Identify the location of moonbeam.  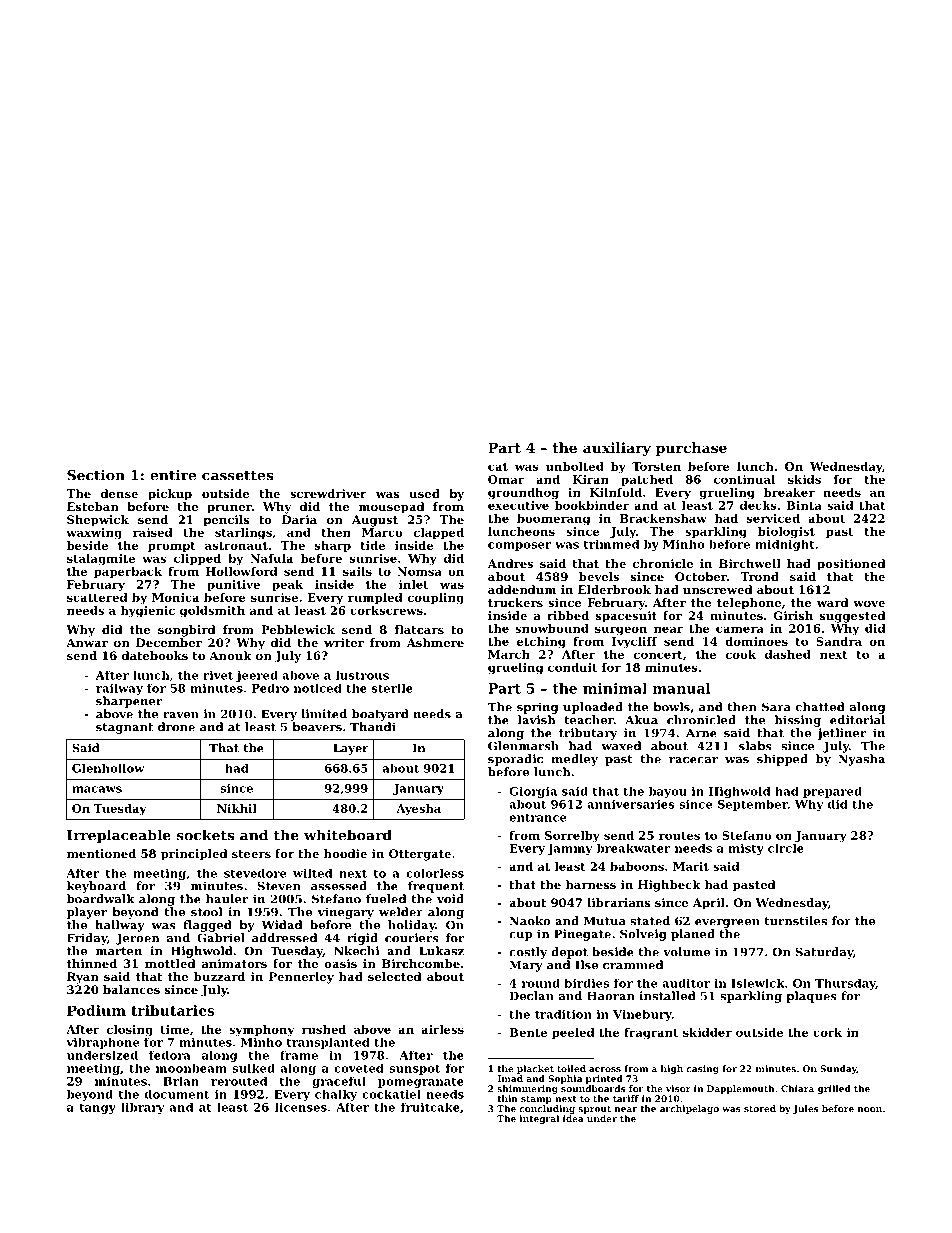
(191, 1068).
